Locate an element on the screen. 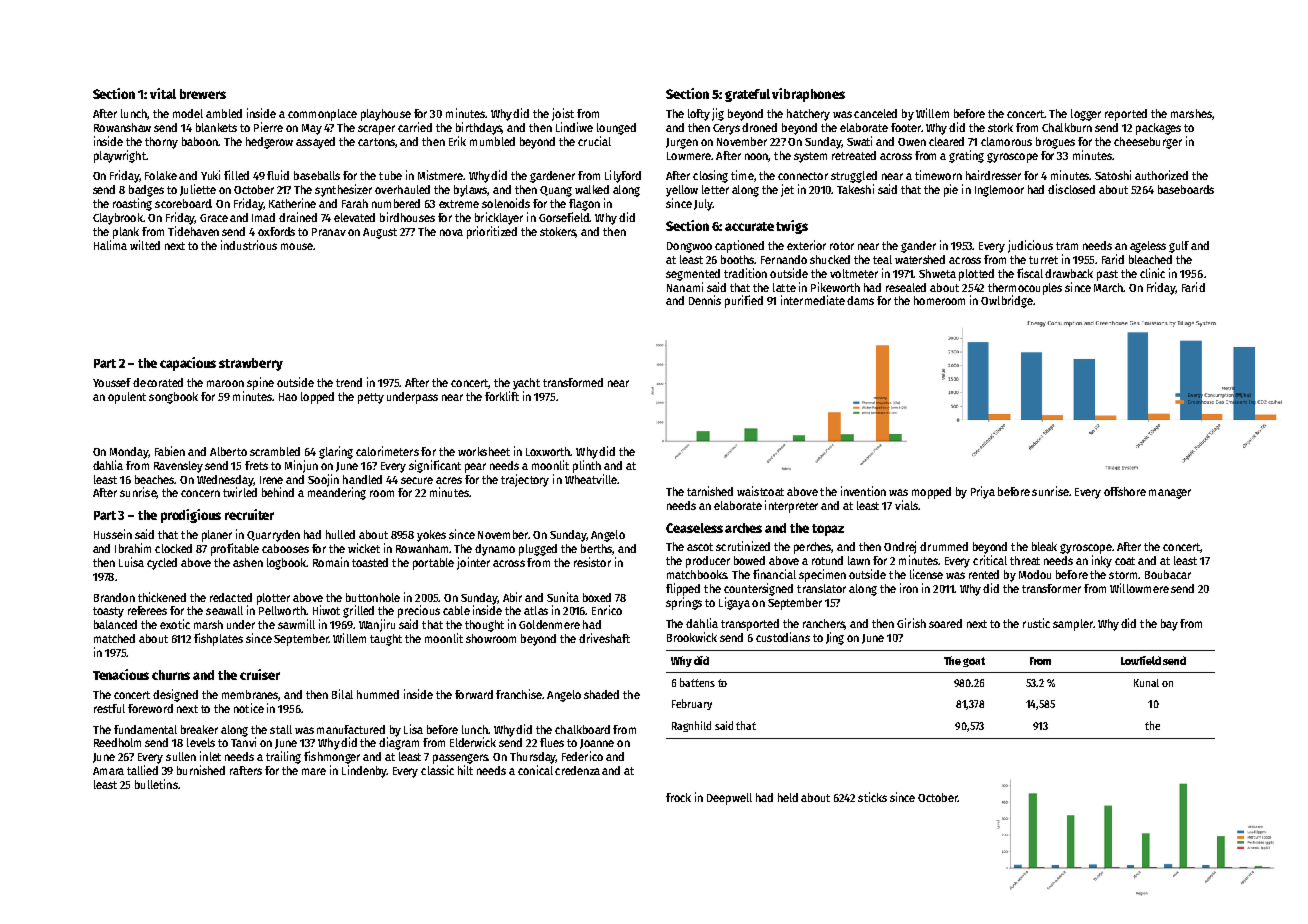  Kunal is located at coordinates (1146, 683).
